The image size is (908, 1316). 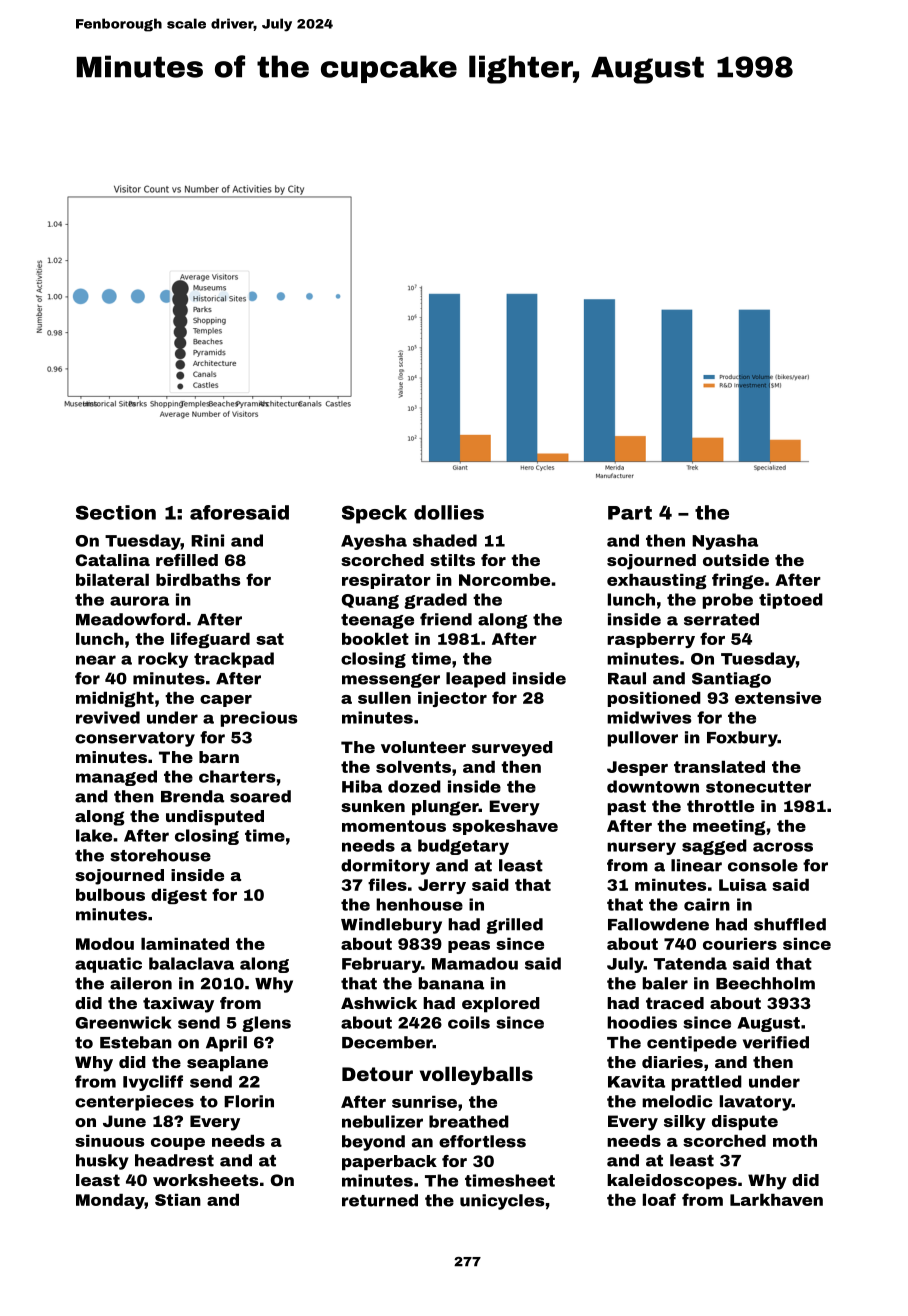 I want to click on peas, so click(x=469, y=947).
